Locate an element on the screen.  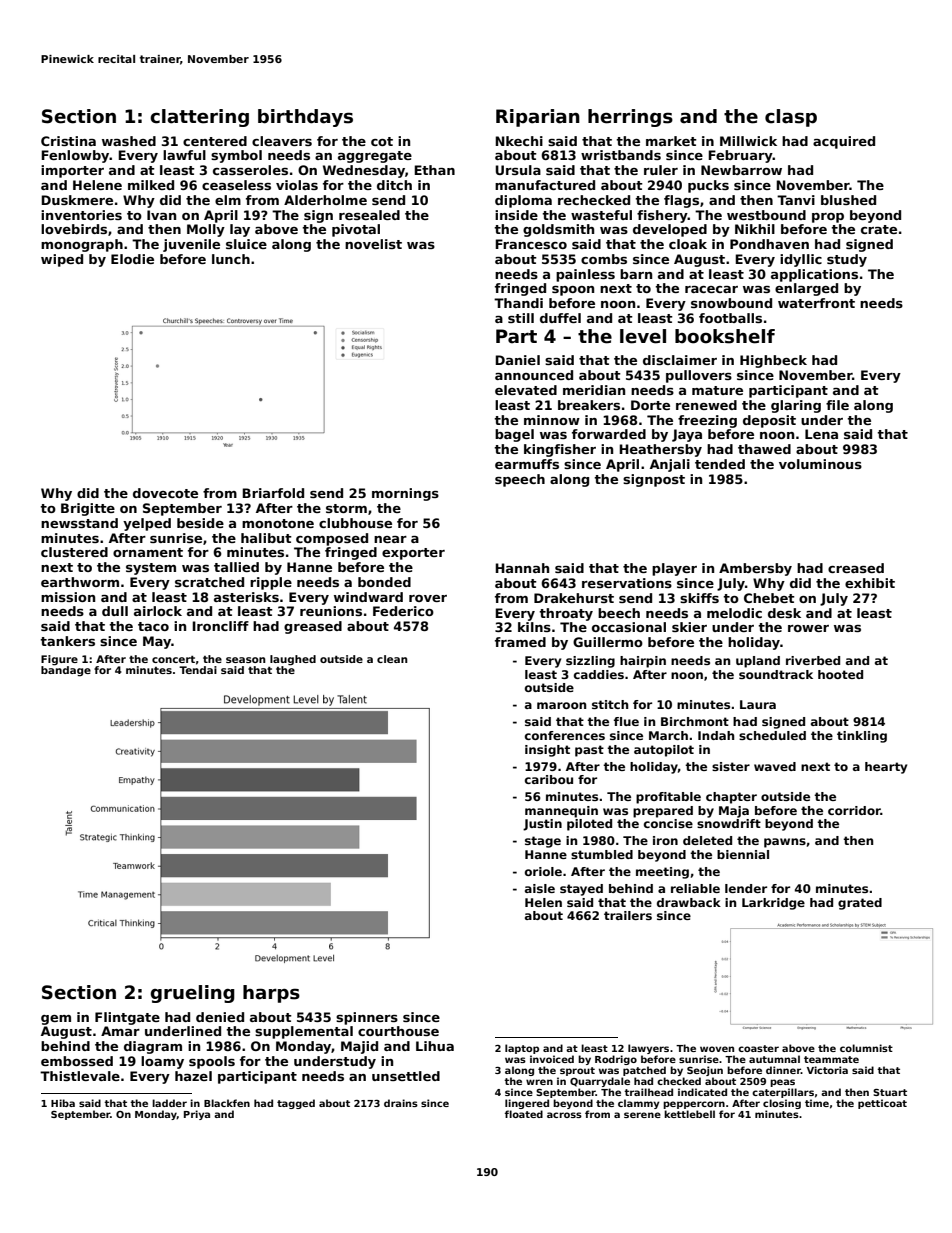
corridor is located at coordinates (854, 810).
